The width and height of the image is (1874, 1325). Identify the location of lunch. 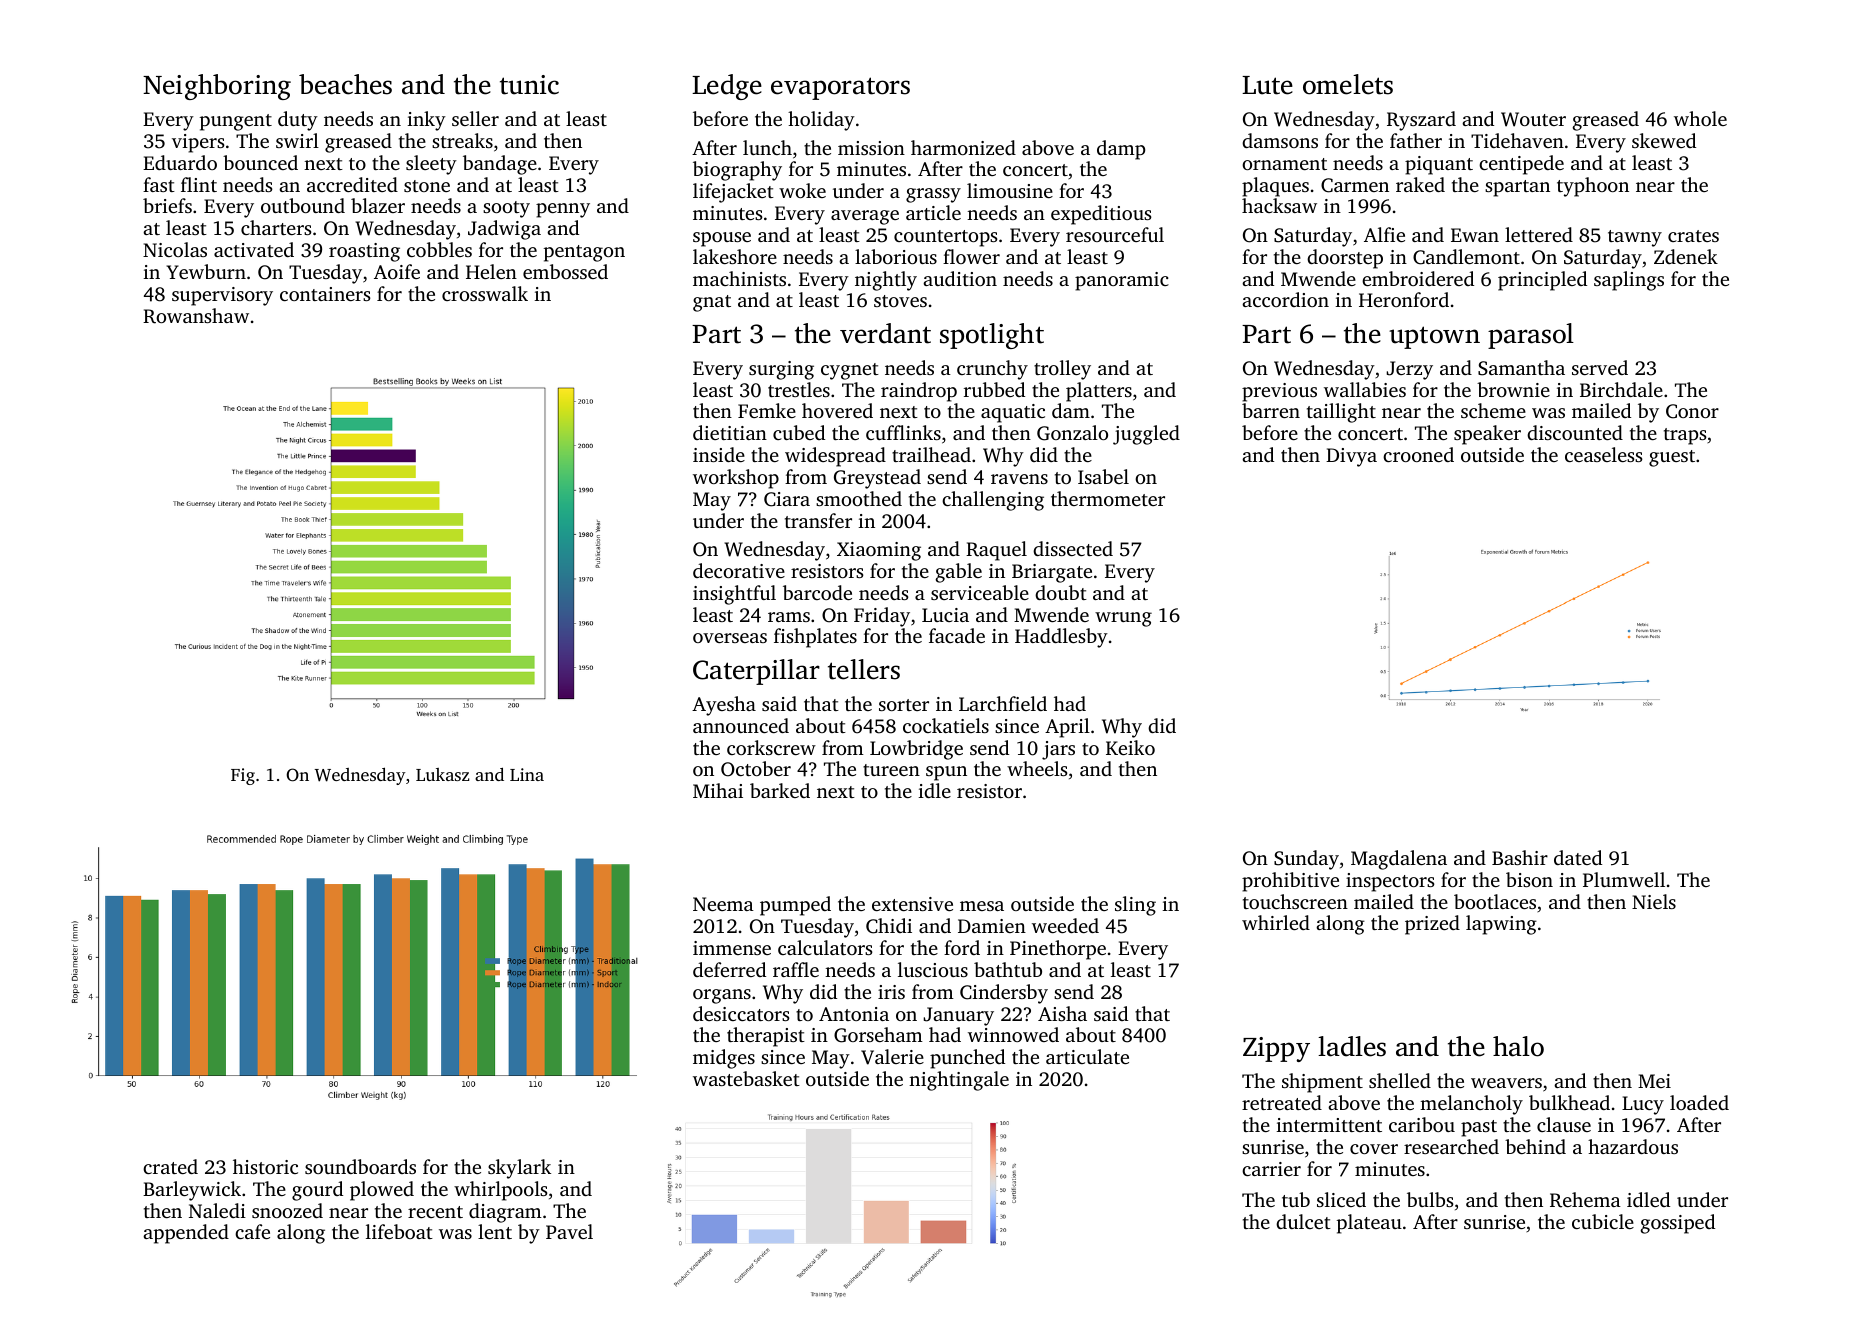
(767, 147).
